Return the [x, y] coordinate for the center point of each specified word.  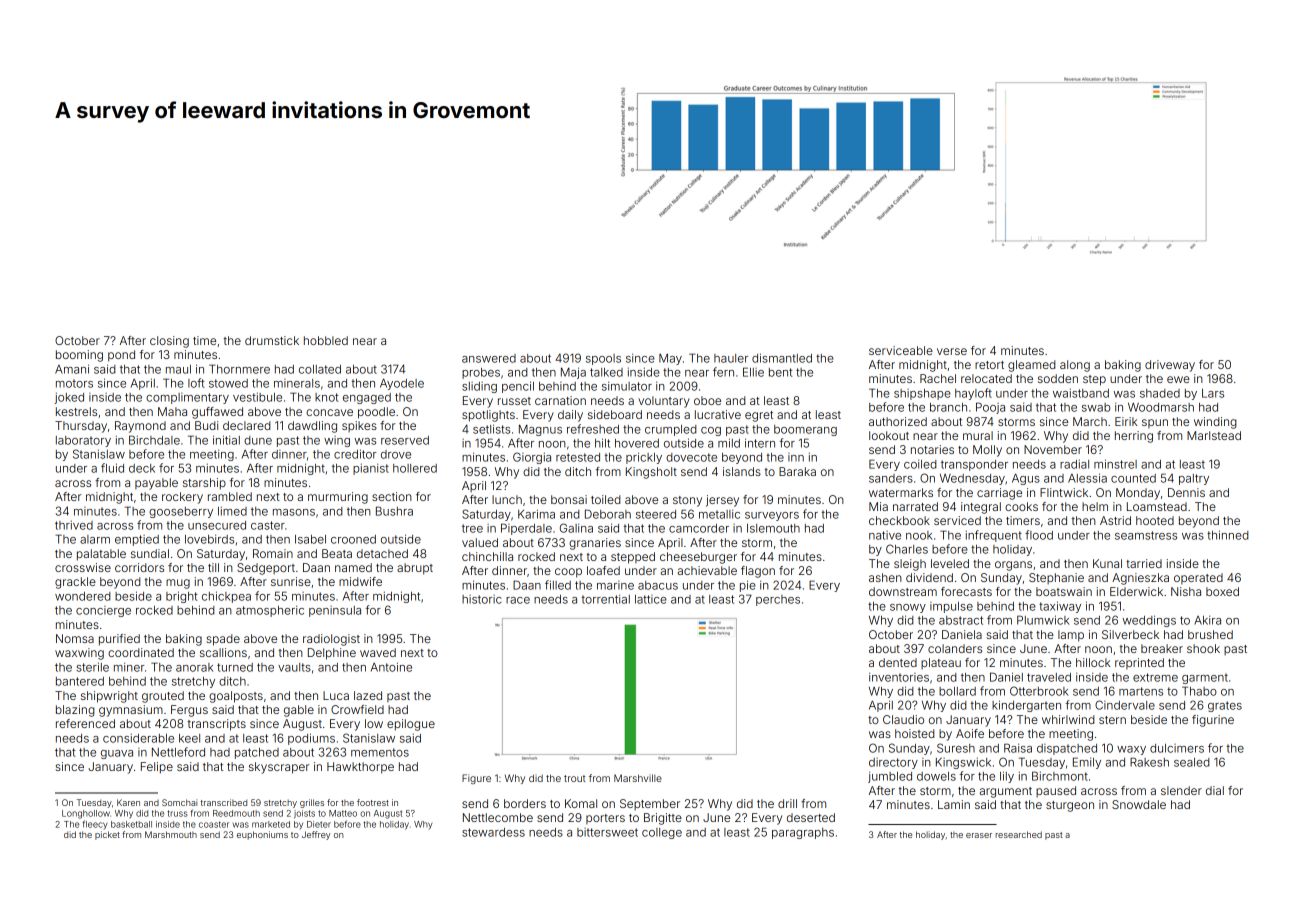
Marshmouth [171, 834]
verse [952, 351]
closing [169, 342]
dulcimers [1177, 748]
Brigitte [663, 819]
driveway [1170, 366]
